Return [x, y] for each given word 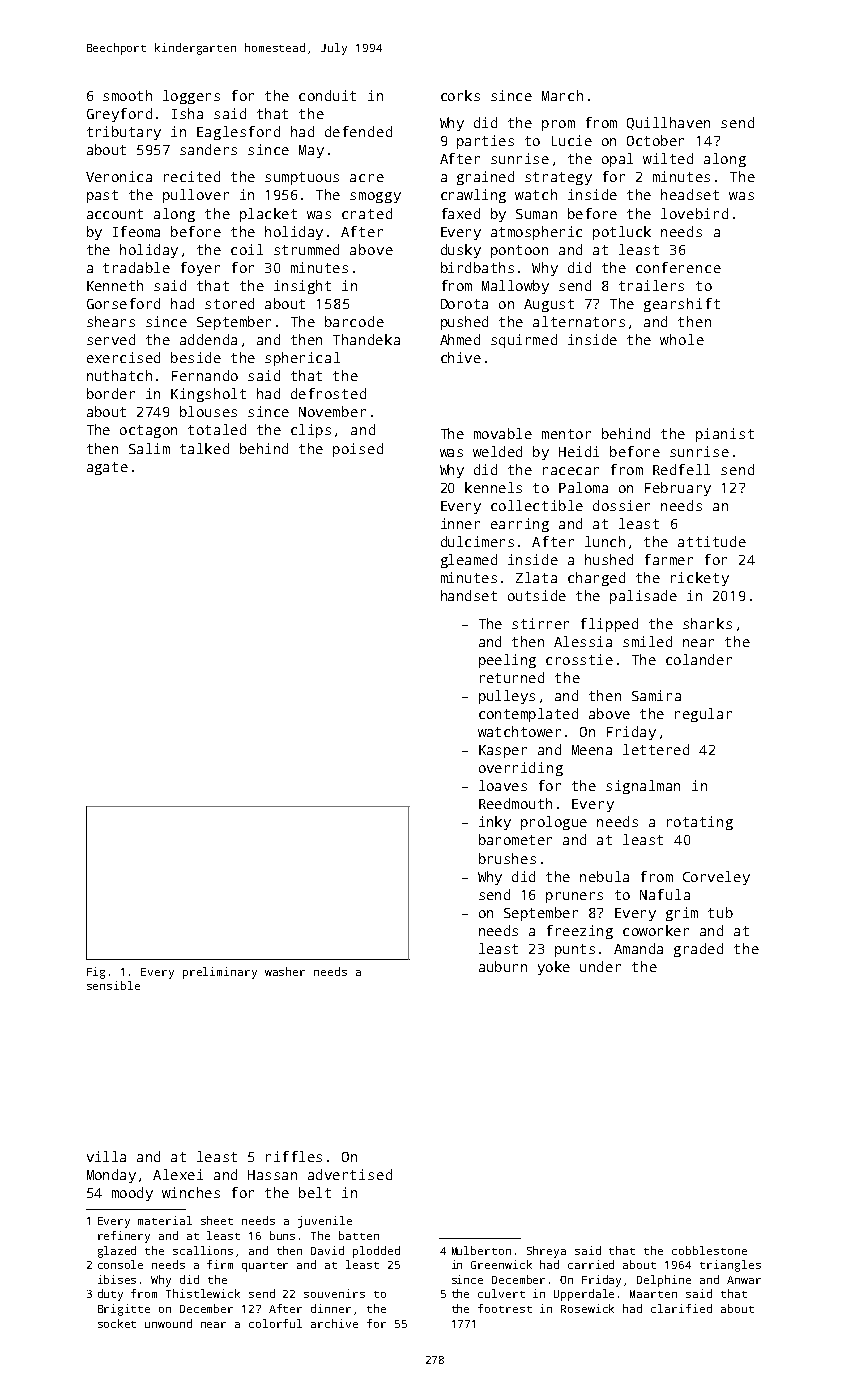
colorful [275, 1323]
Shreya [546, 1252]
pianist [725, 435]
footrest [505, 1308]
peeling [507, 661]
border [111, 393]
